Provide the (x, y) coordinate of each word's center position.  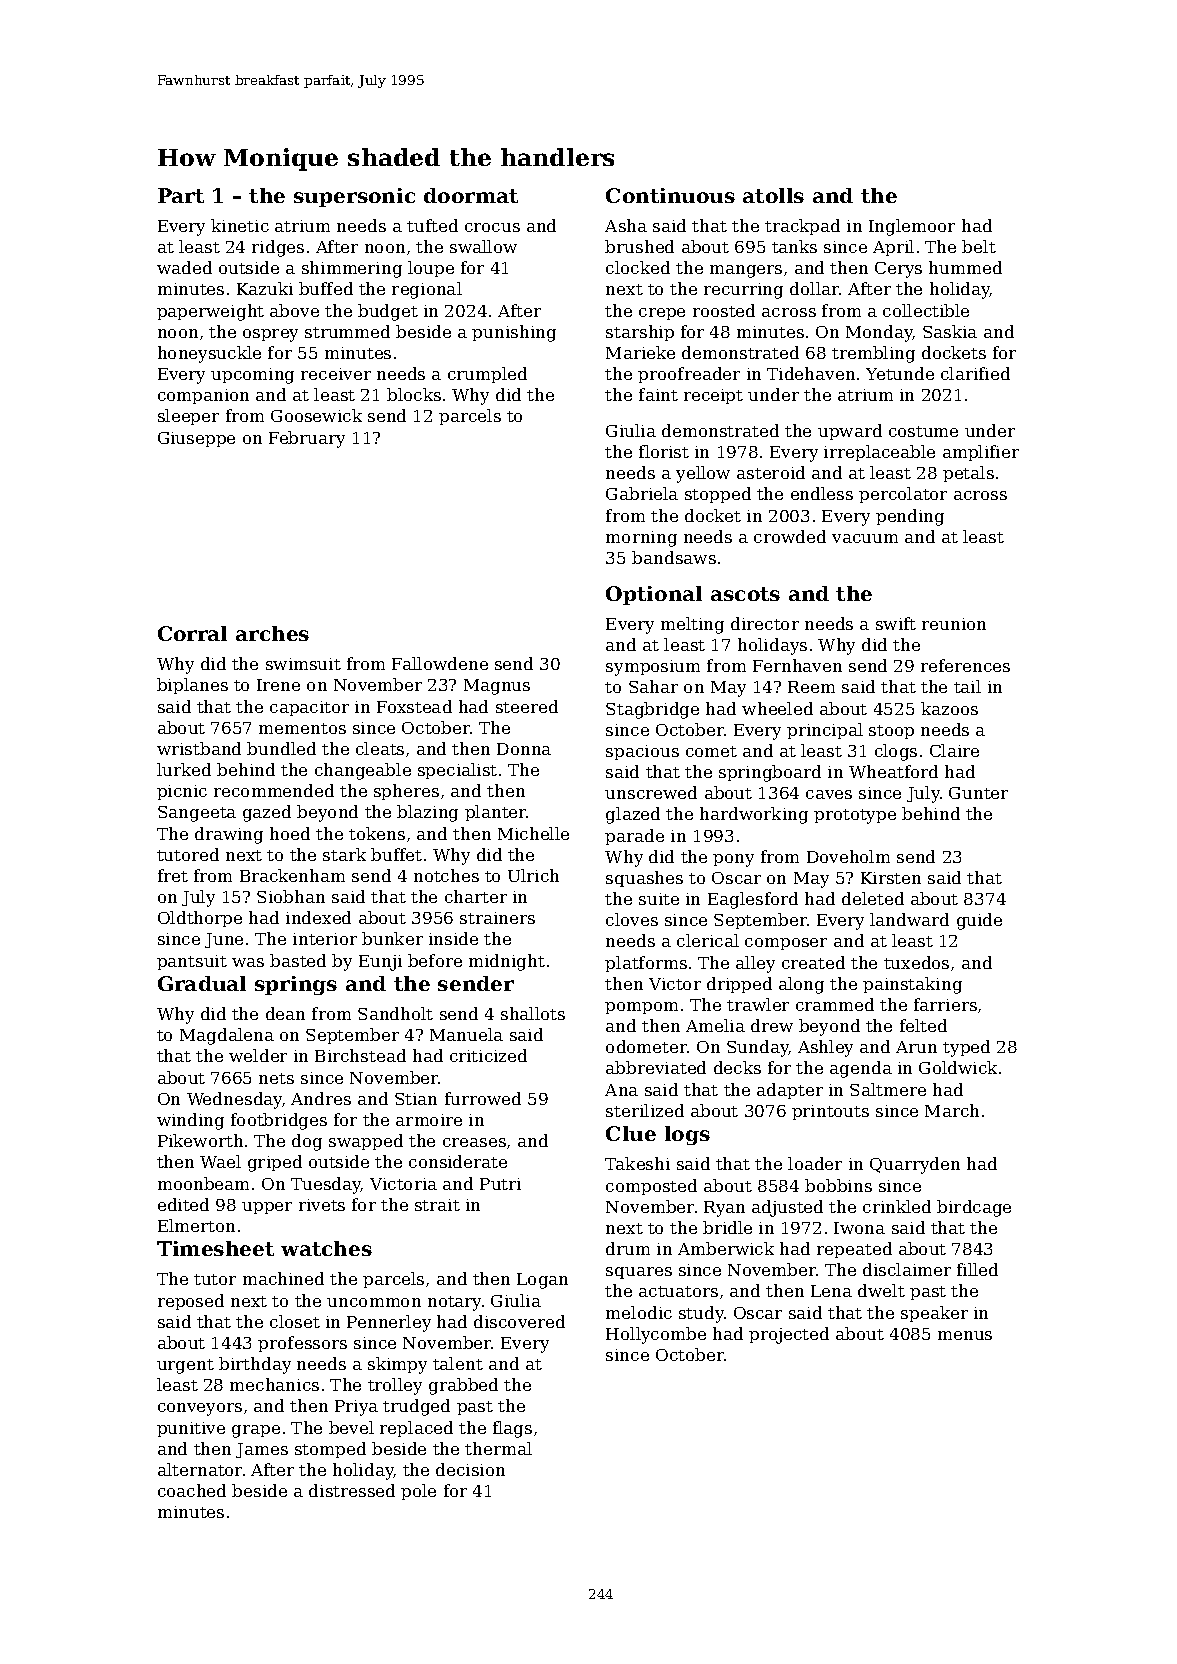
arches (272, 633)
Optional (654, 595)
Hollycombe (656, 1335)
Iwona (859, 1228)
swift (896, 623)
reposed (191, 1302)
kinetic (240, 225)
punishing (514, 333)
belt (979, 246)
